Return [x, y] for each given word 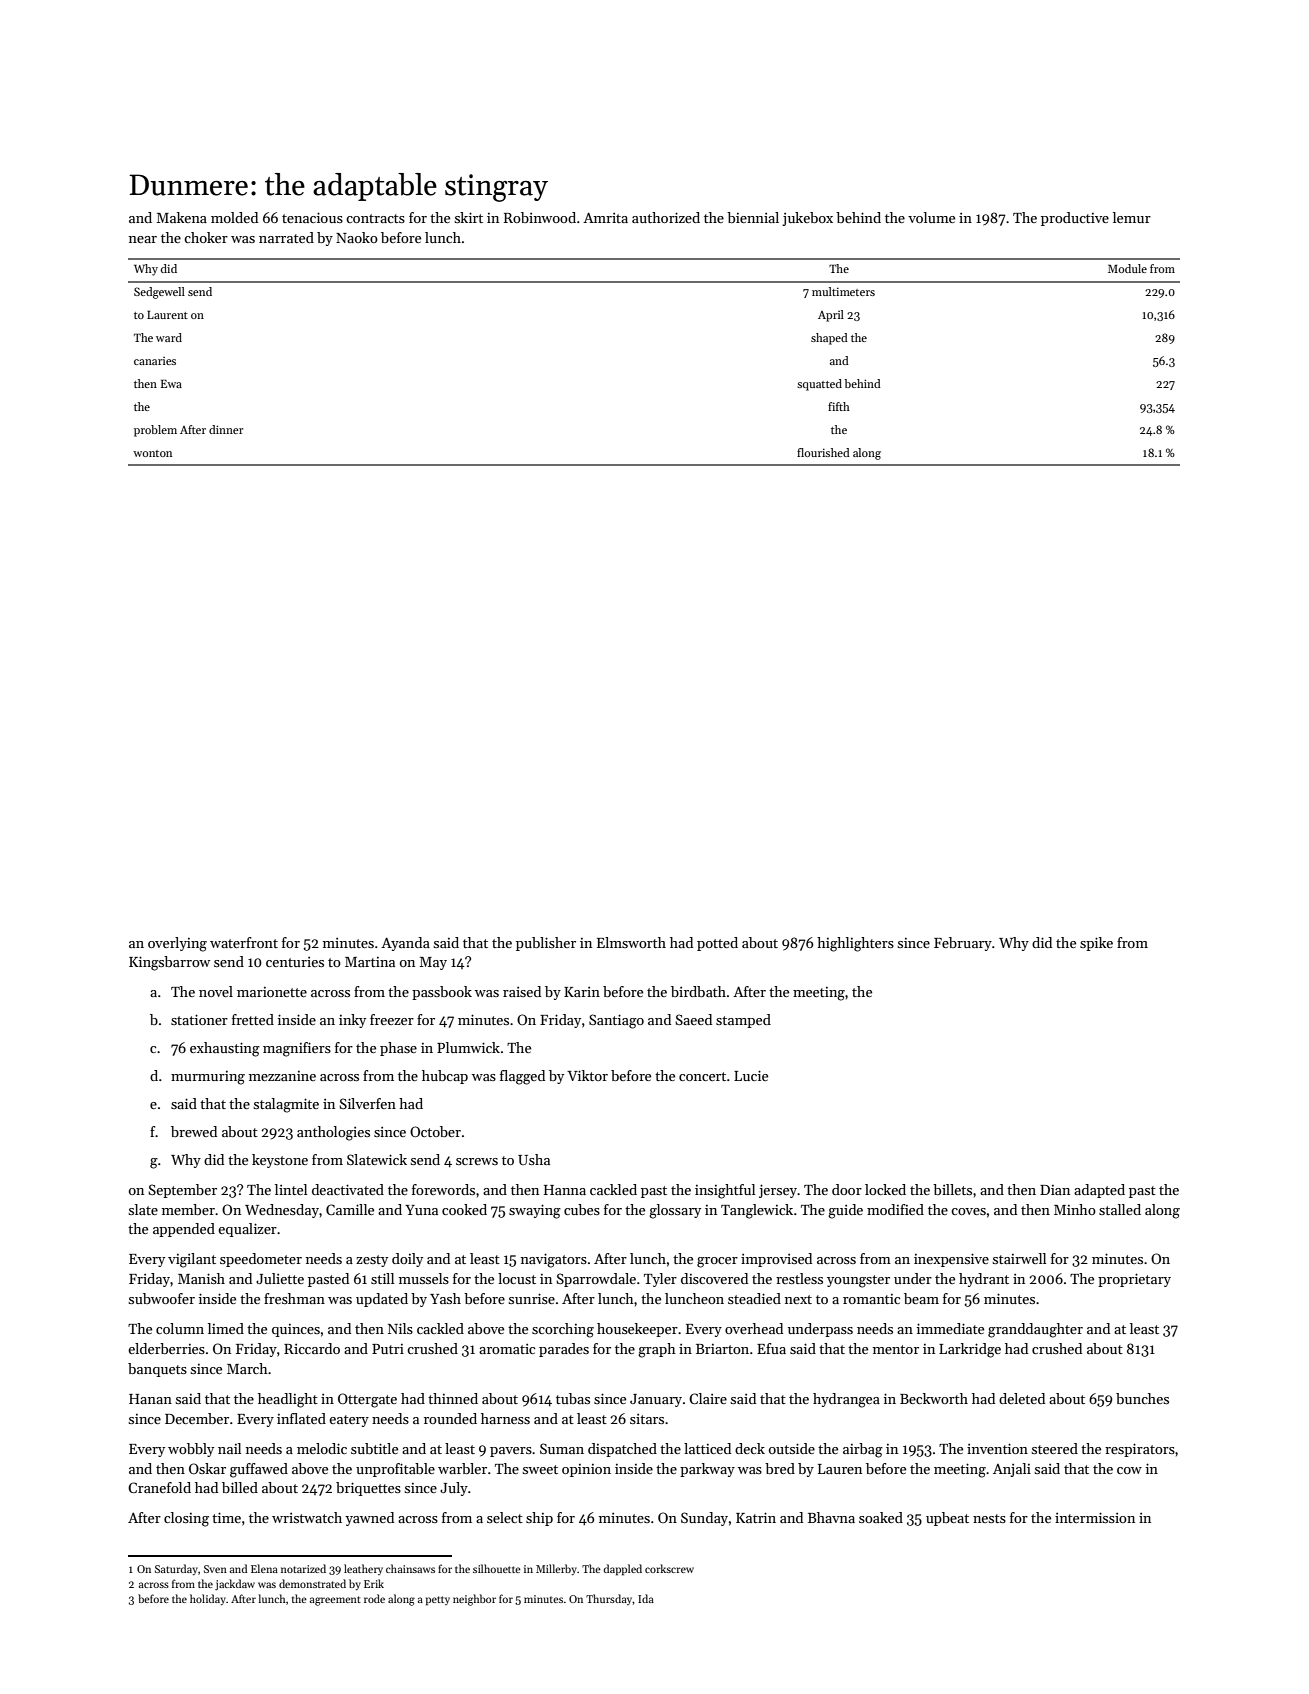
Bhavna [831, 1517]
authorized [666, 217]
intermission [1095, 1517]
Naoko [357, 237]
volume [931, 217]
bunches [1142, 1398]
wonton [152, 453]
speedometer [261, 1260]
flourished [823, 452]
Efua [771, 1348]
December [197, 1418]
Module [1127, 268]
